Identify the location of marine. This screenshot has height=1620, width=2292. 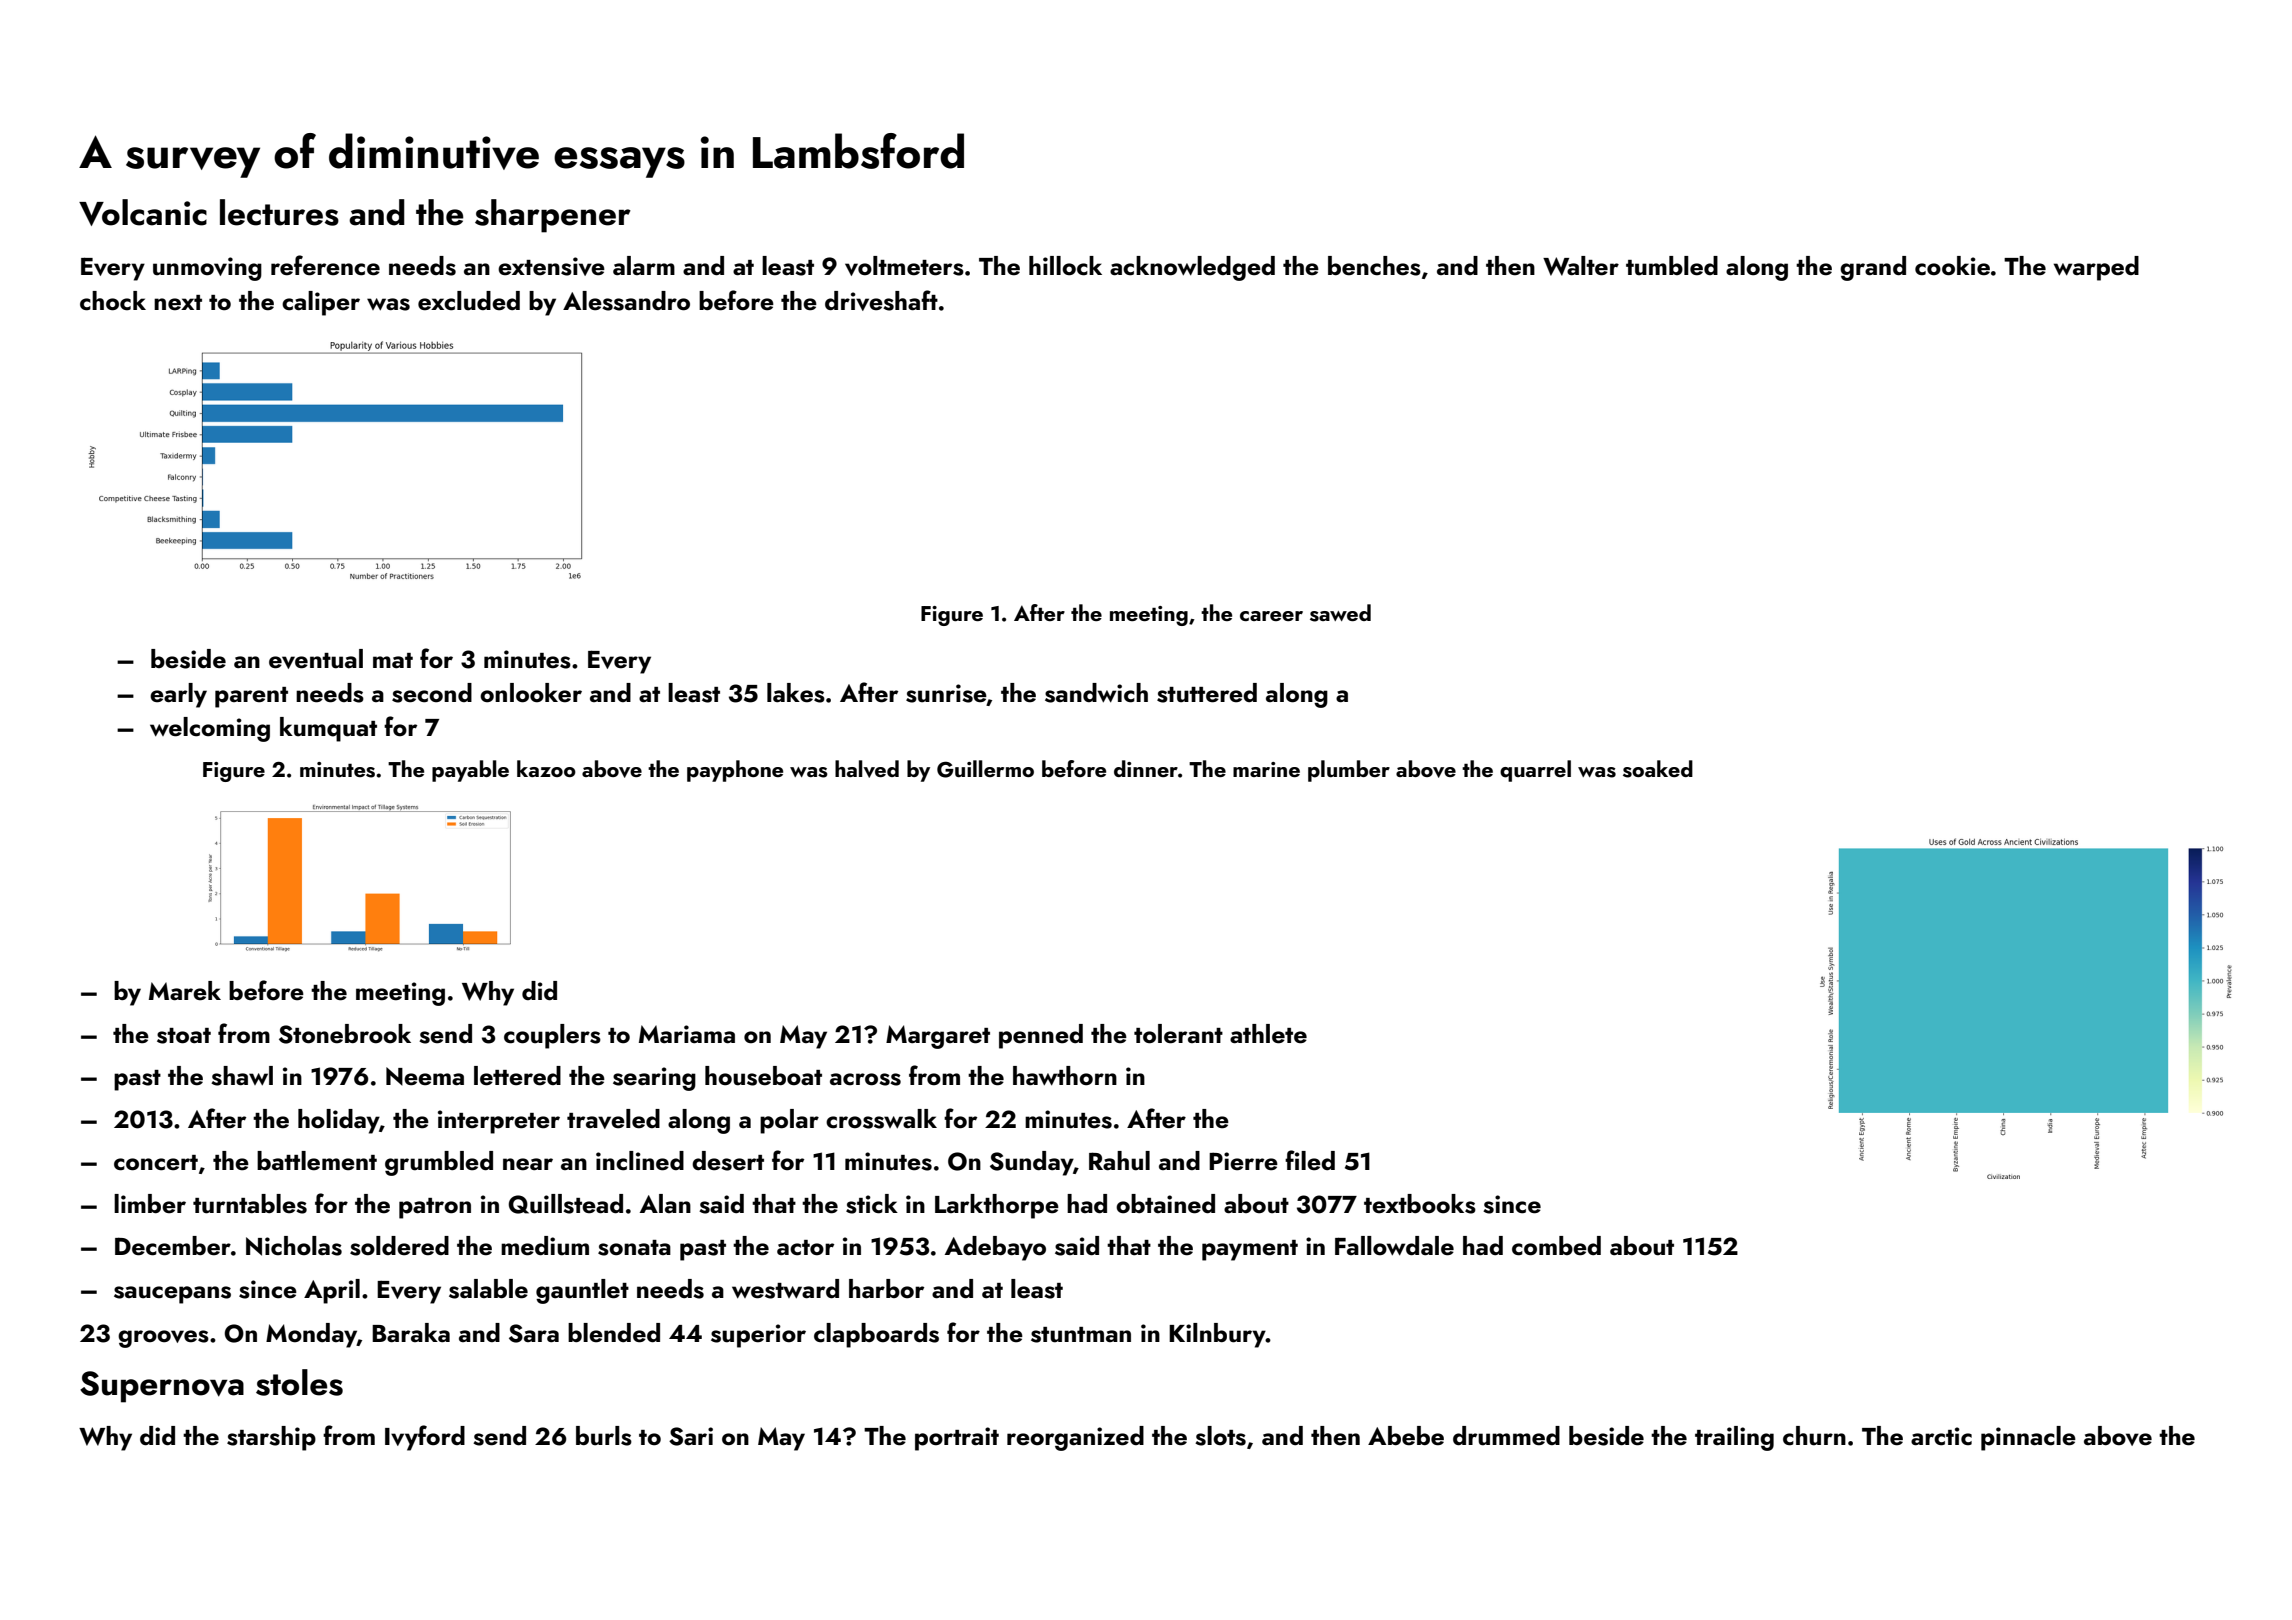
(1266, 769).
